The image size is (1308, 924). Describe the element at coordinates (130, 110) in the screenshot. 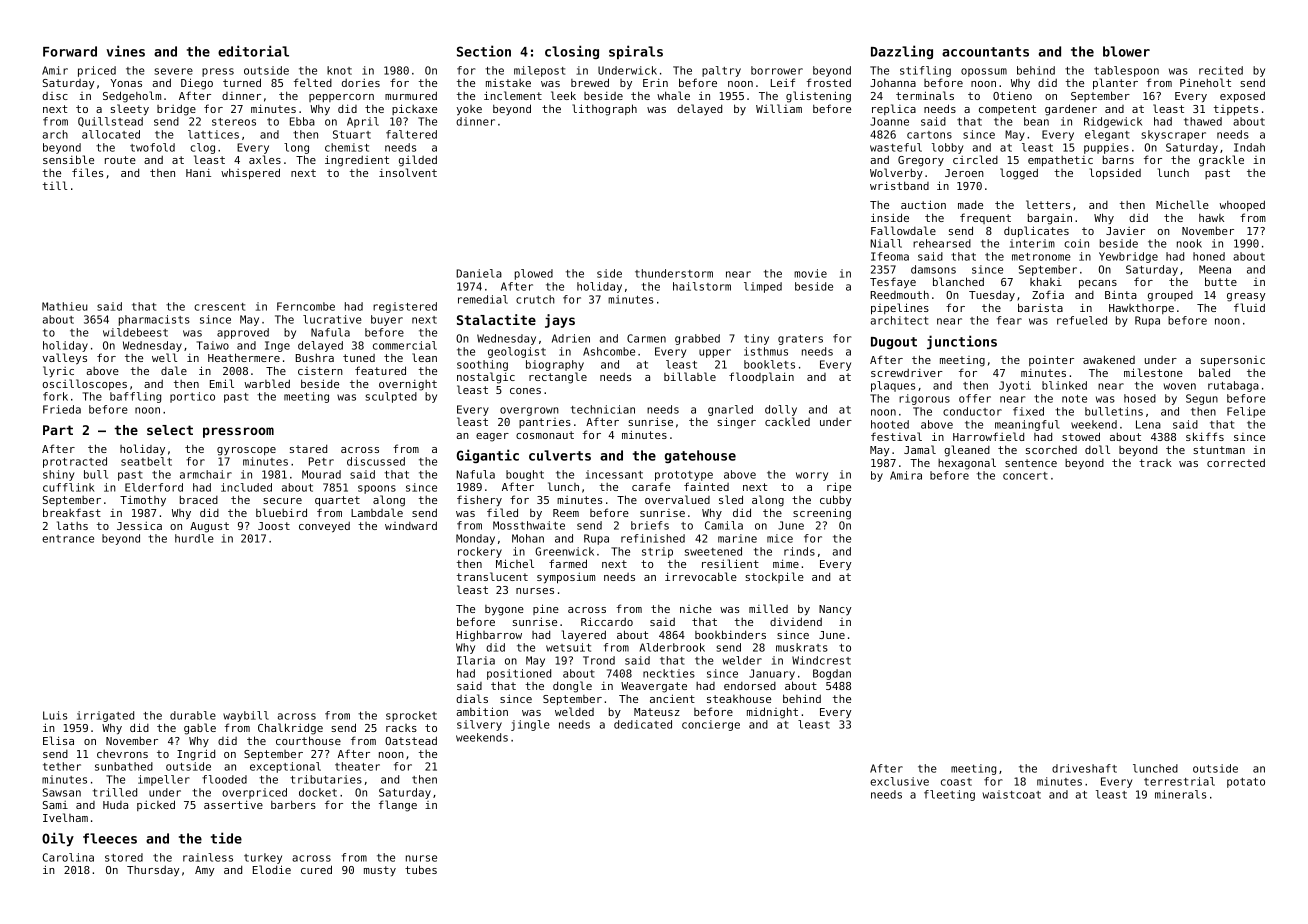

I see `sleety` at that location.
